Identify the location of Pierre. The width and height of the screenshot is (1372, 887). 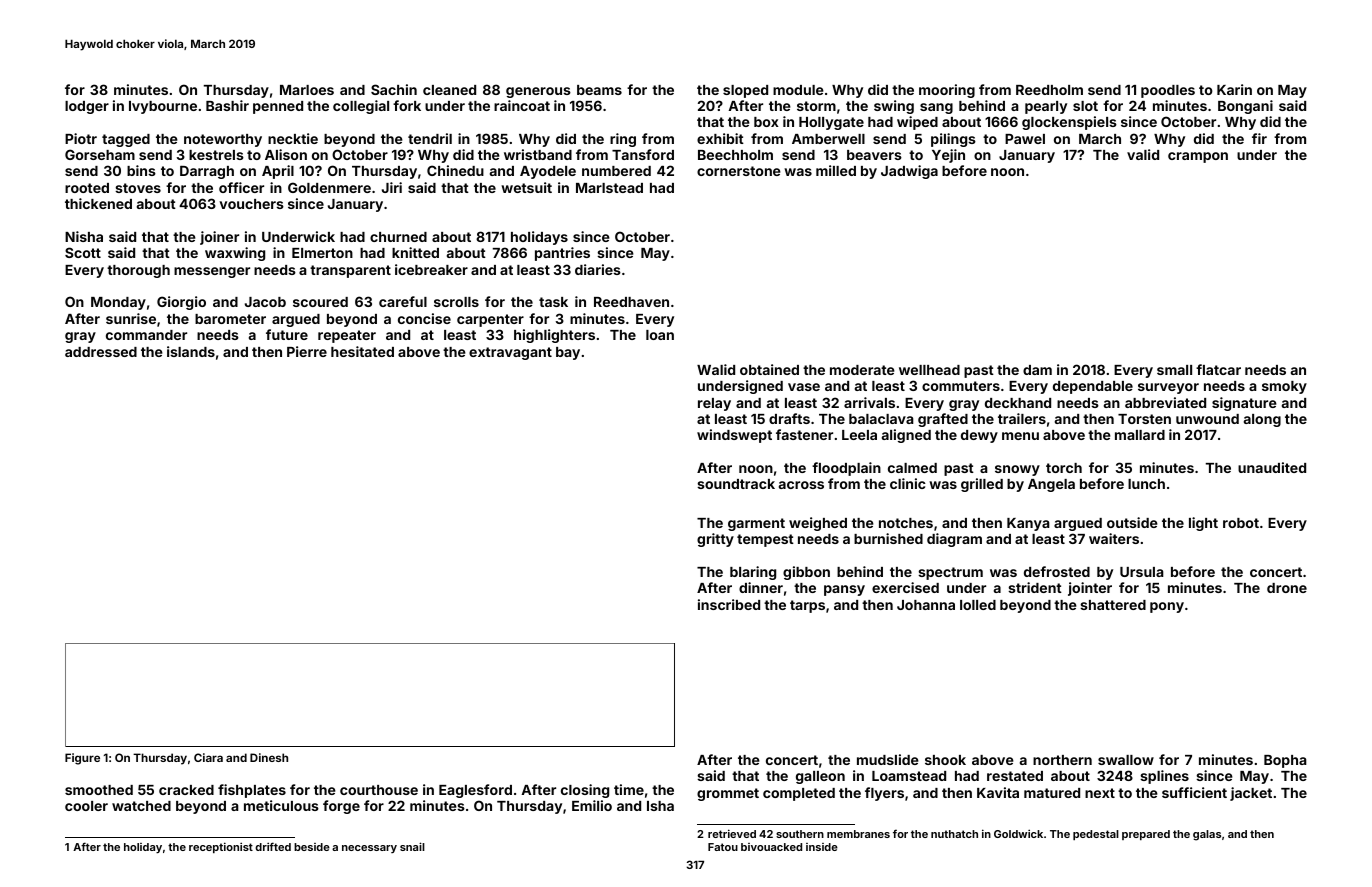
(307, 351).
